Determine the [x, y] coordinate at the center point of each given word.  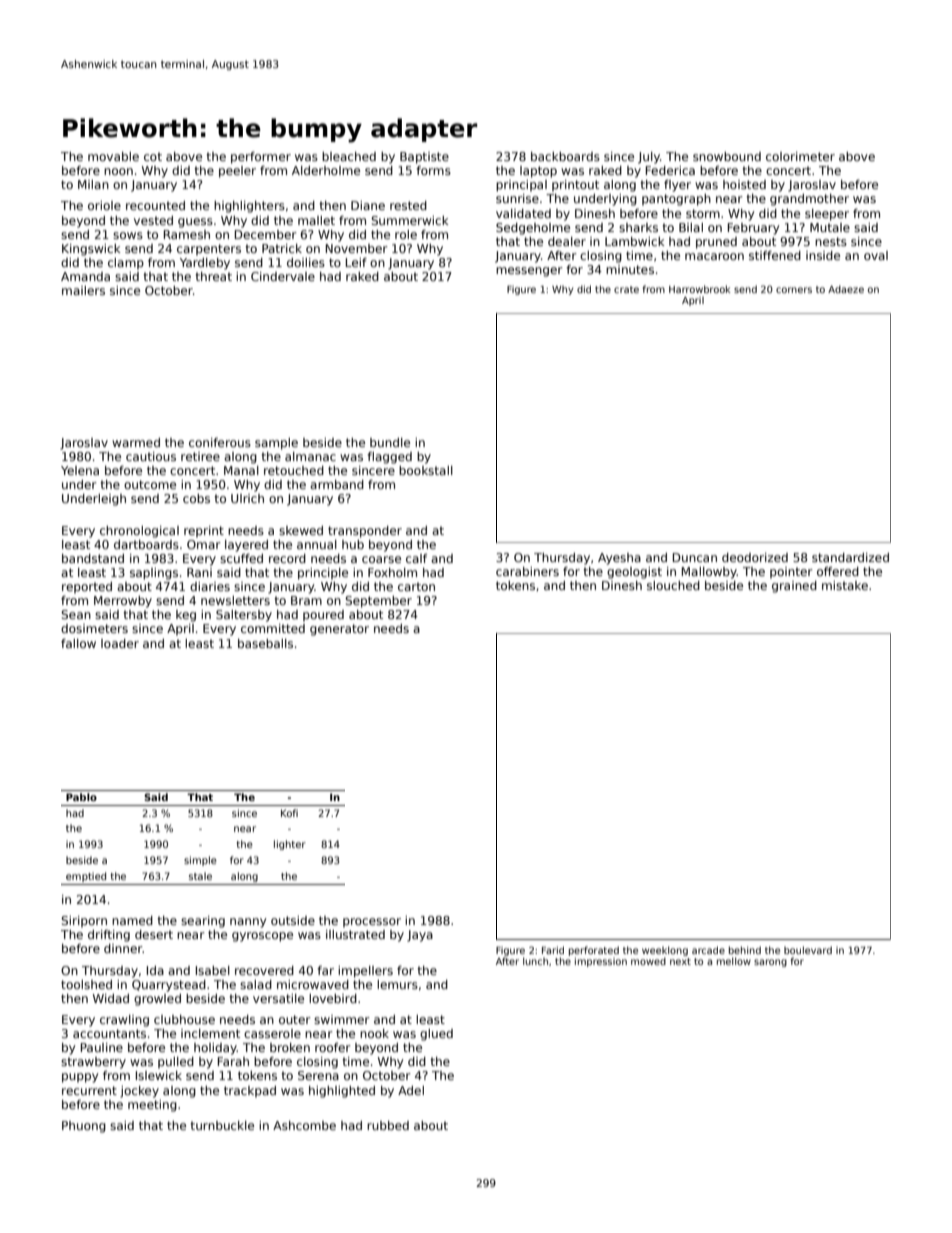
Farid [553, 950]
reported [87, 588]
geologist [634, 573]
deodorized [755, 557]
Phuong [84, 1127]
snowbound [727, 156]
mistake [845, 585]
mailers [83, 290]
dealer [567, 241]
